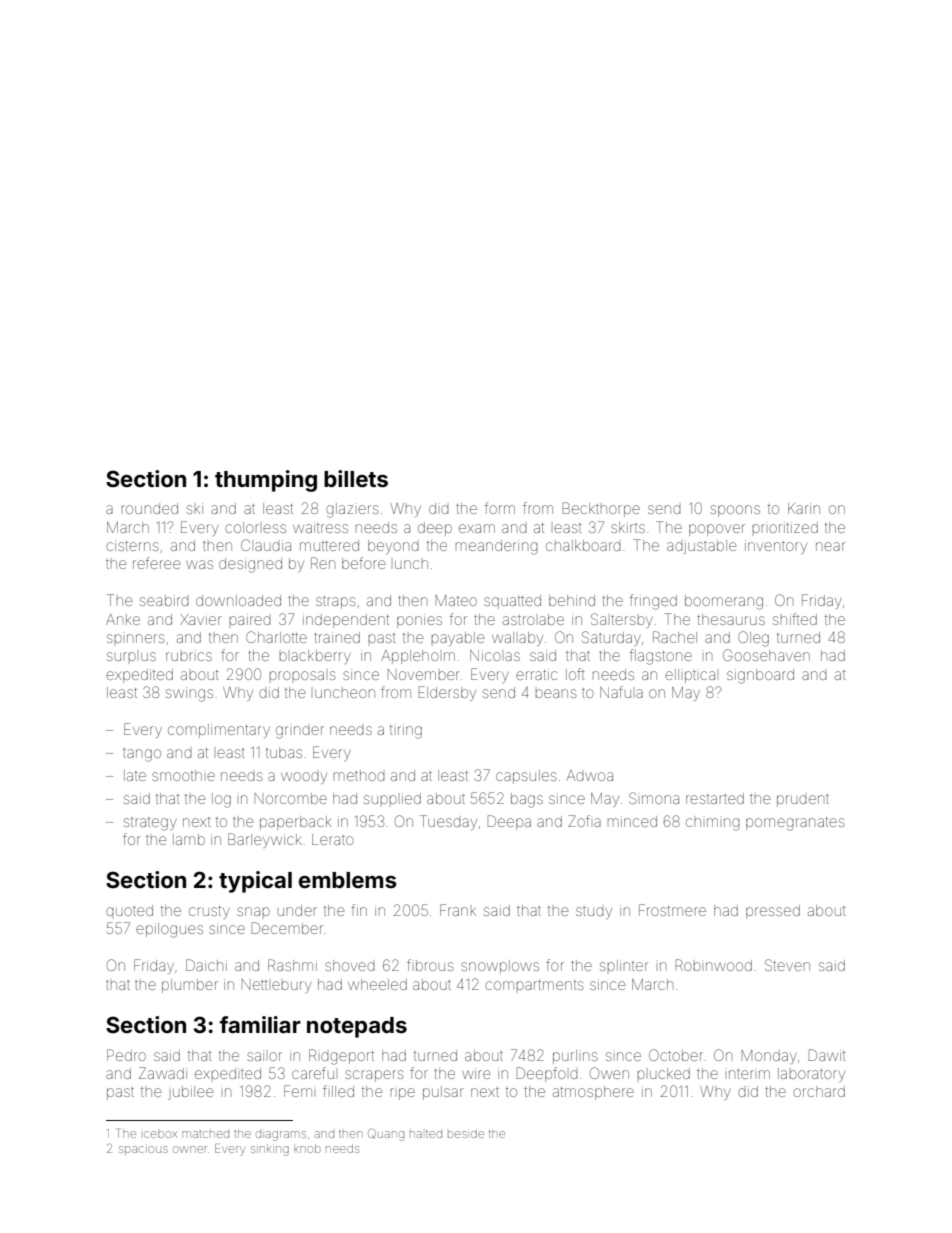  Describe the element at coordinates (356, 478) in the screenshot. I see `billets` at that location.
